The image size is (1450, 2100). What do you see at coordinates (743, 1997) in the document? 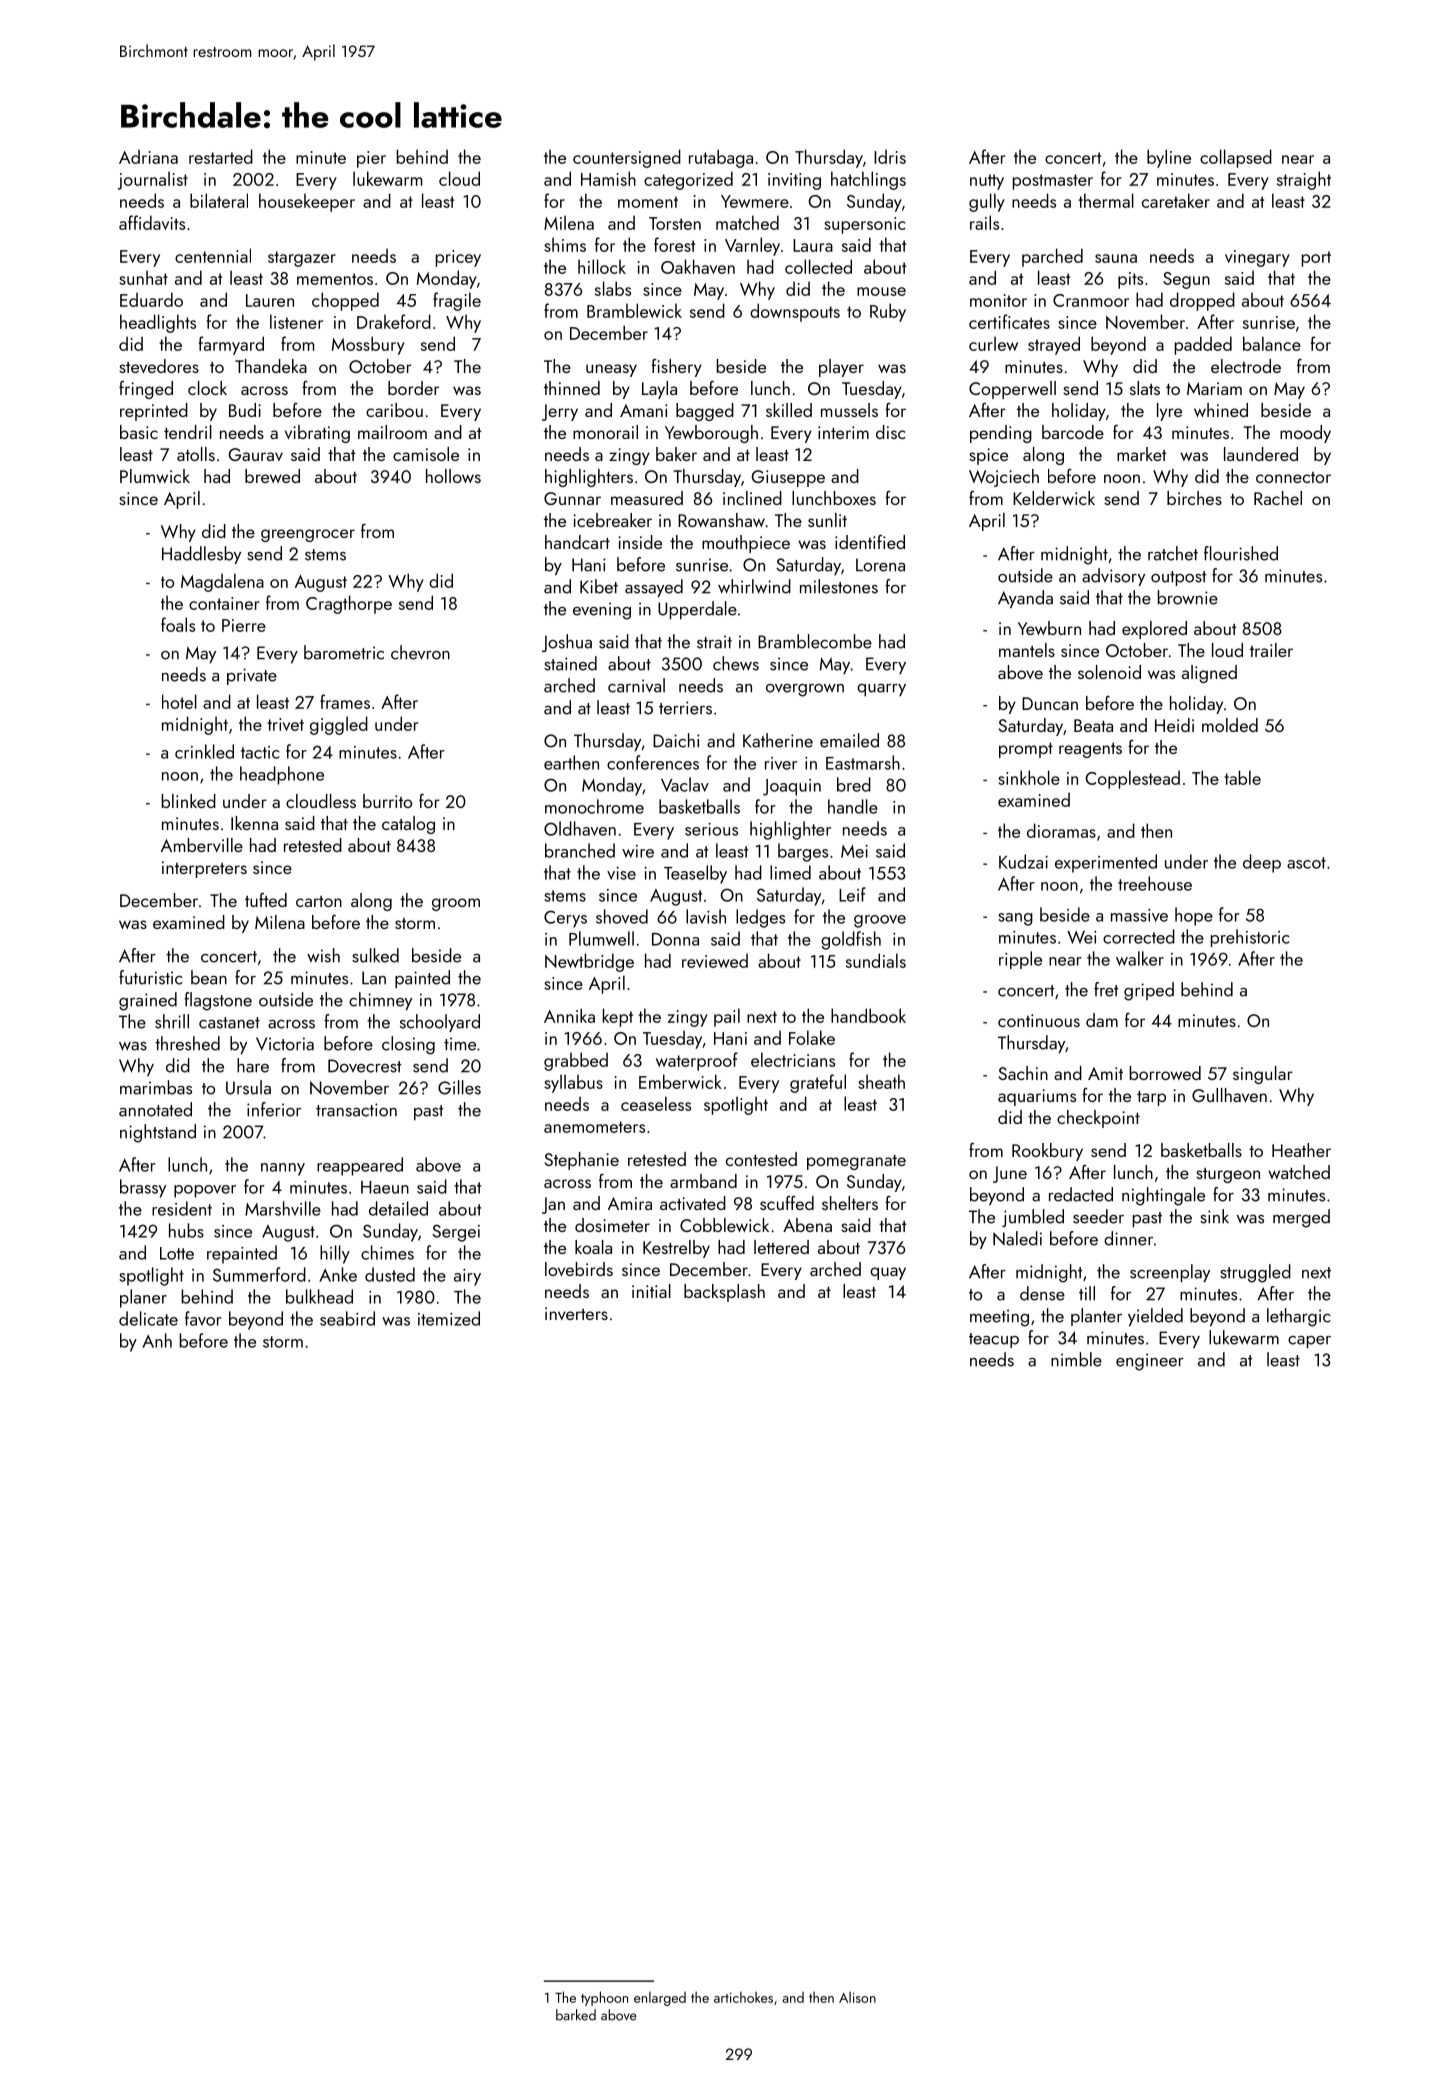
I see `artichokes` at bounding box center [743, 1997].
